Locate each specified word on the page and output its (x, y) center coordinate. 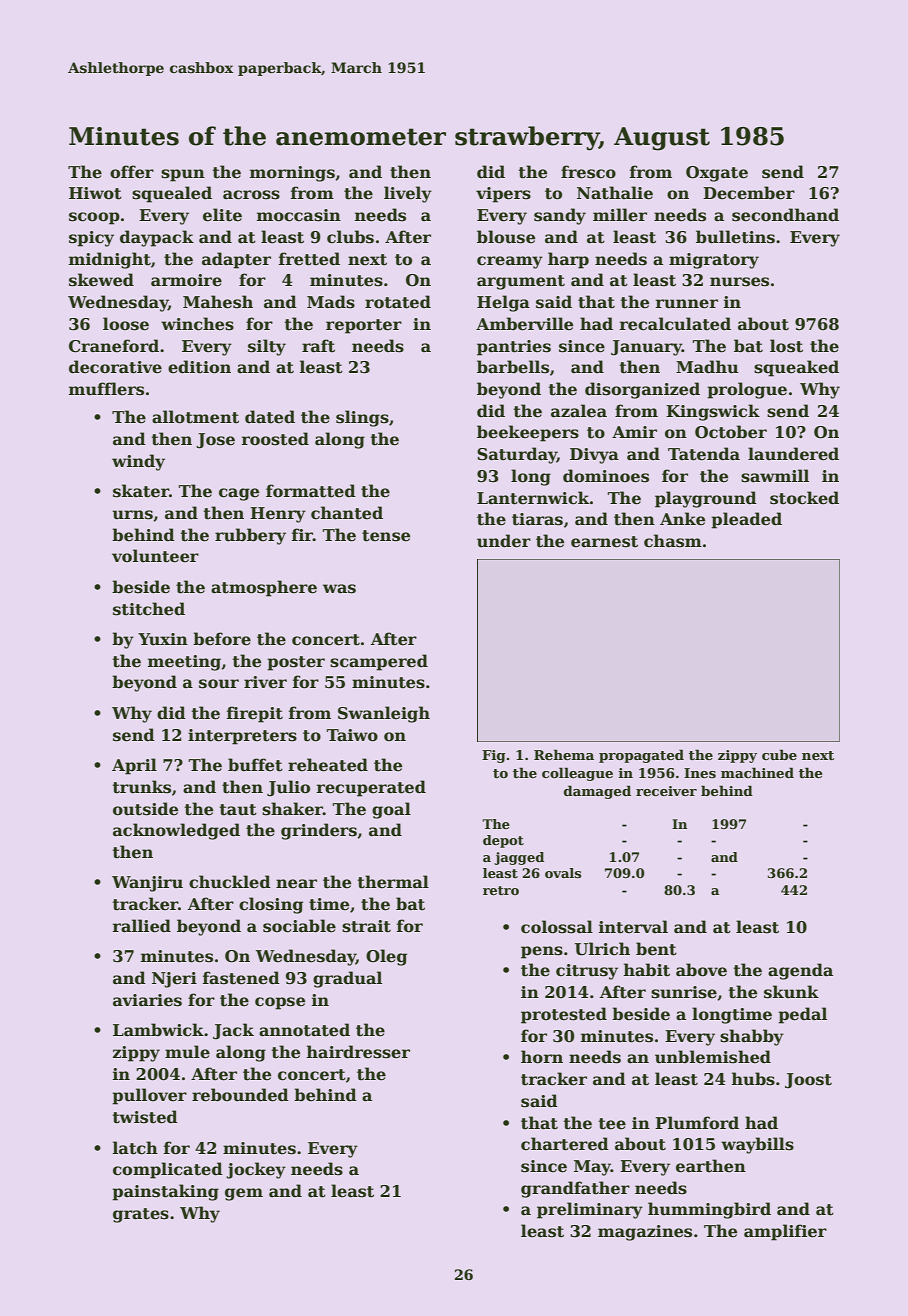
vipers (503, 195)
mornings (292, 174)
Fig (494, 756)
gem (244, 1194)
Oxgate (717, 174)
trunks (142, 787)
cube (779, 754)
